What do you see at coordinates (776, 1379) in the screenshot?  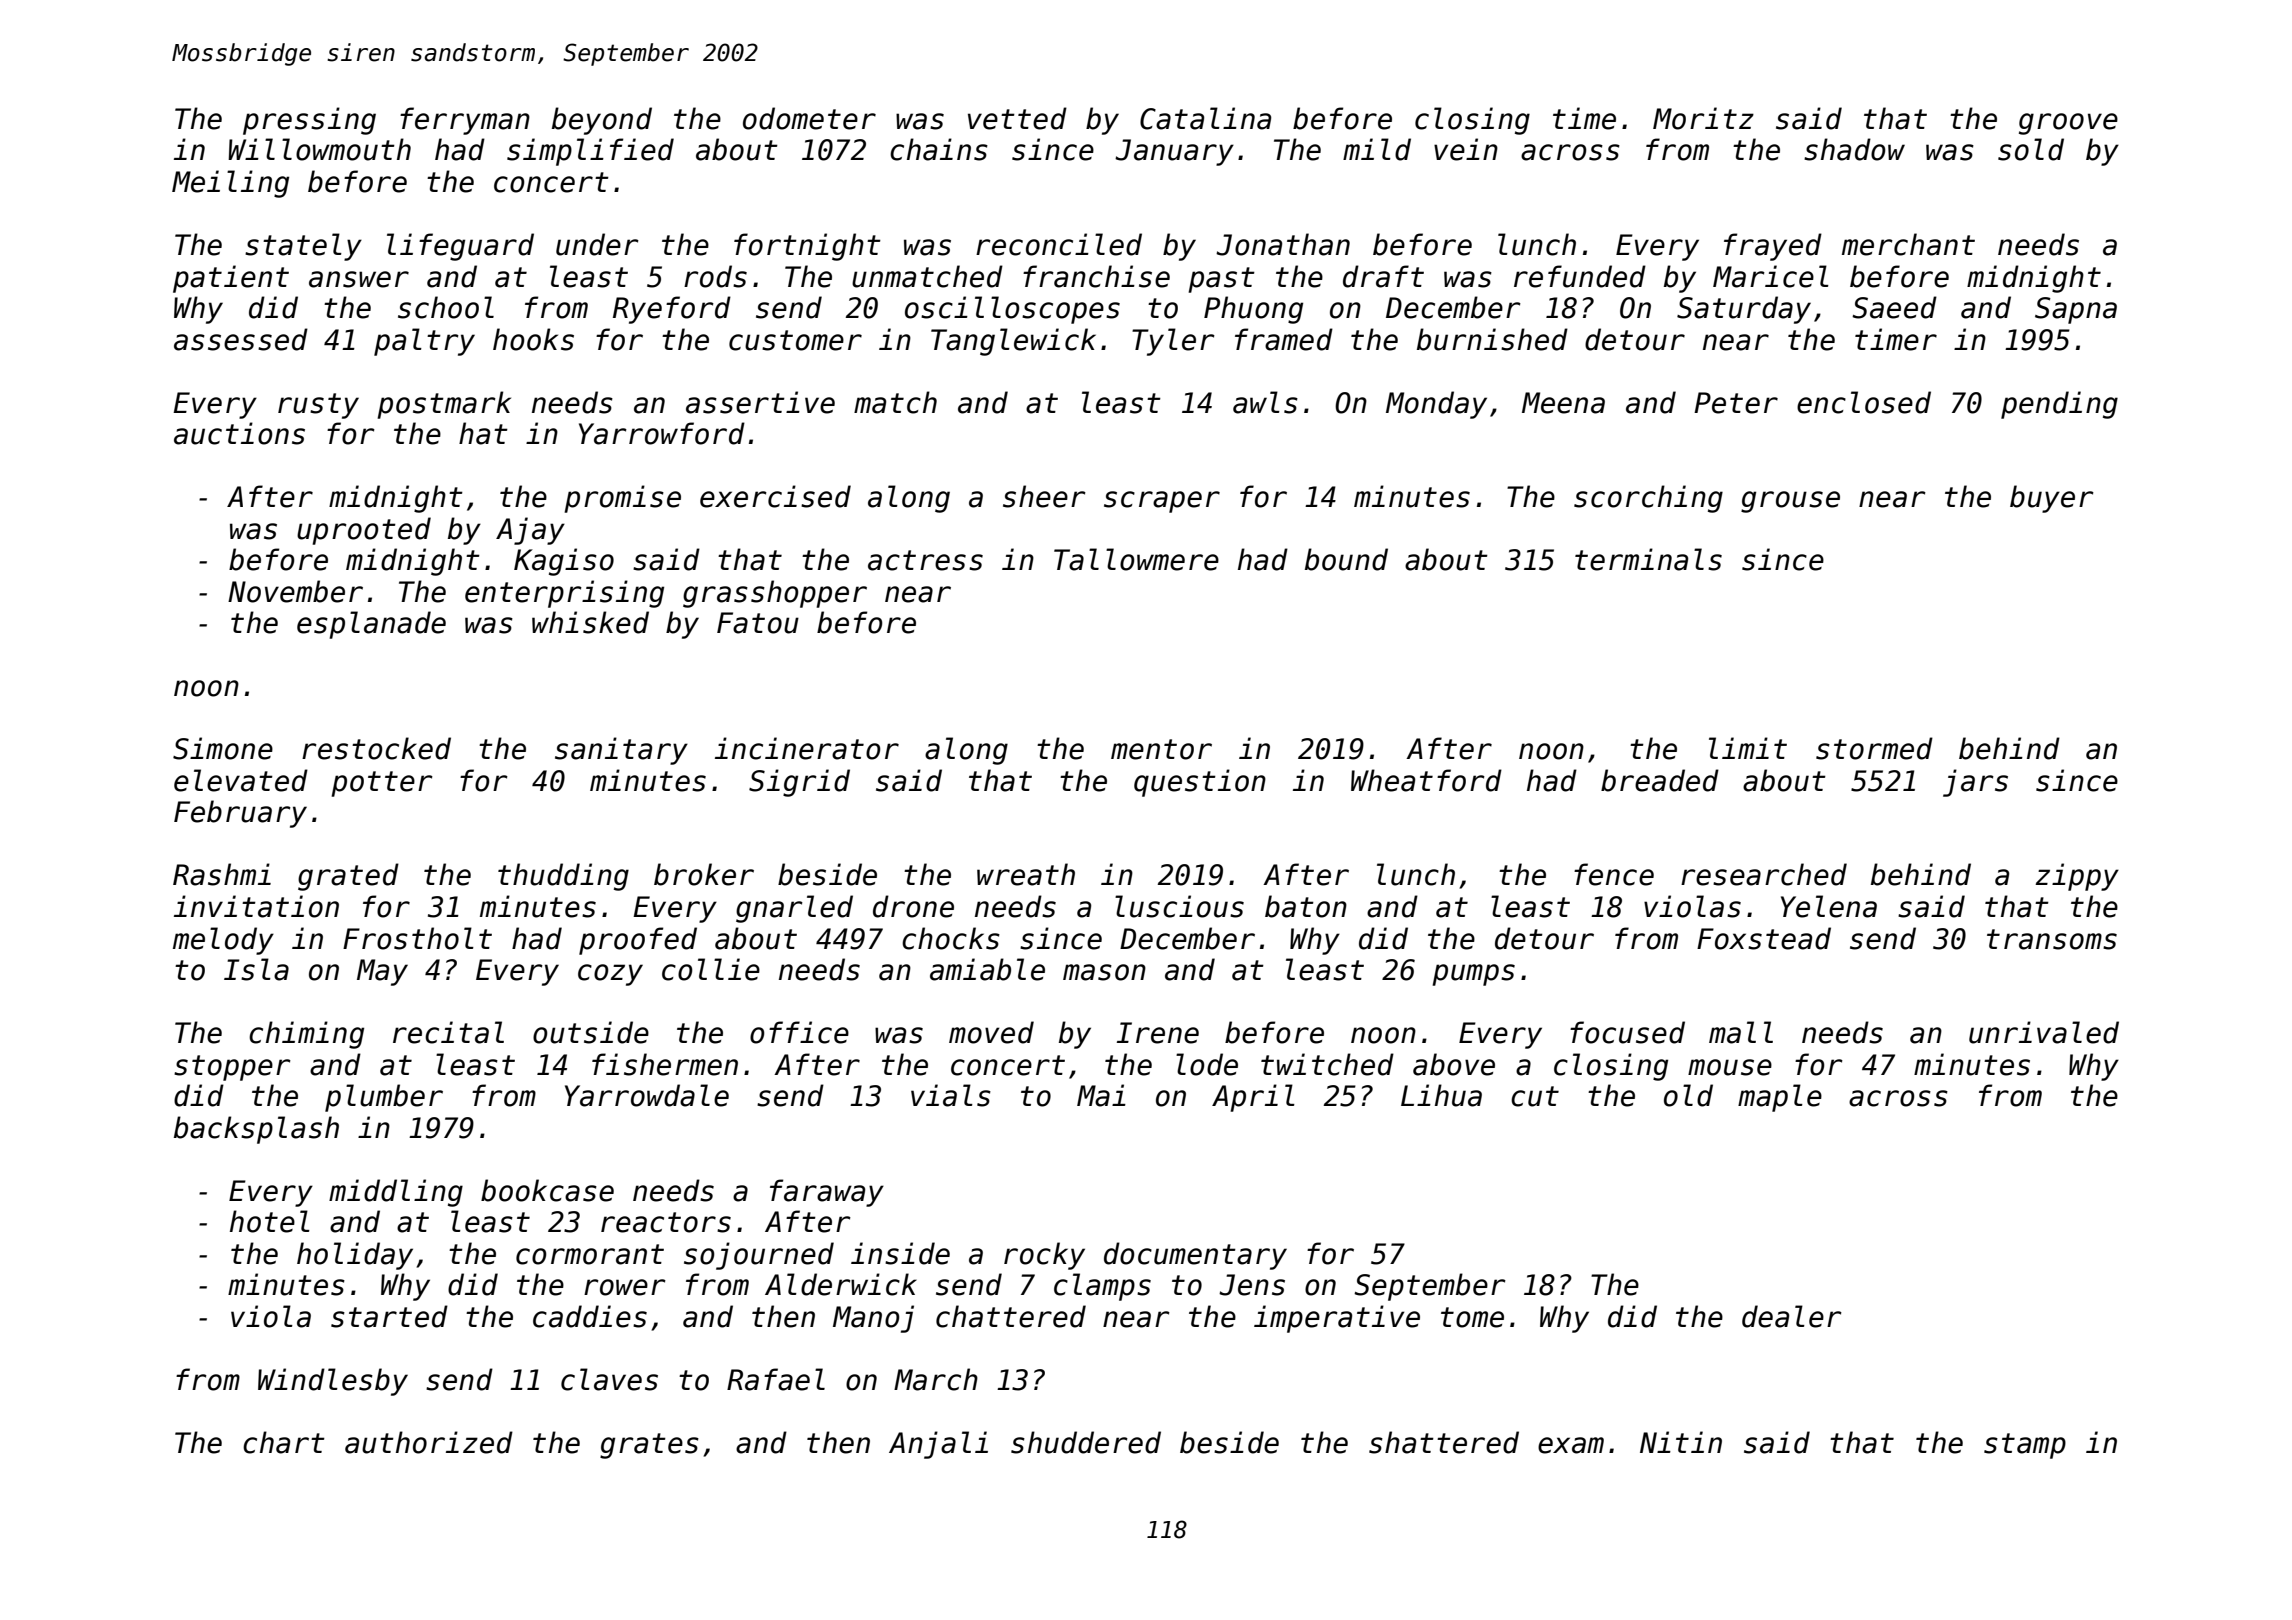 I see `Rafael` at bounding box center [776, 1379].
